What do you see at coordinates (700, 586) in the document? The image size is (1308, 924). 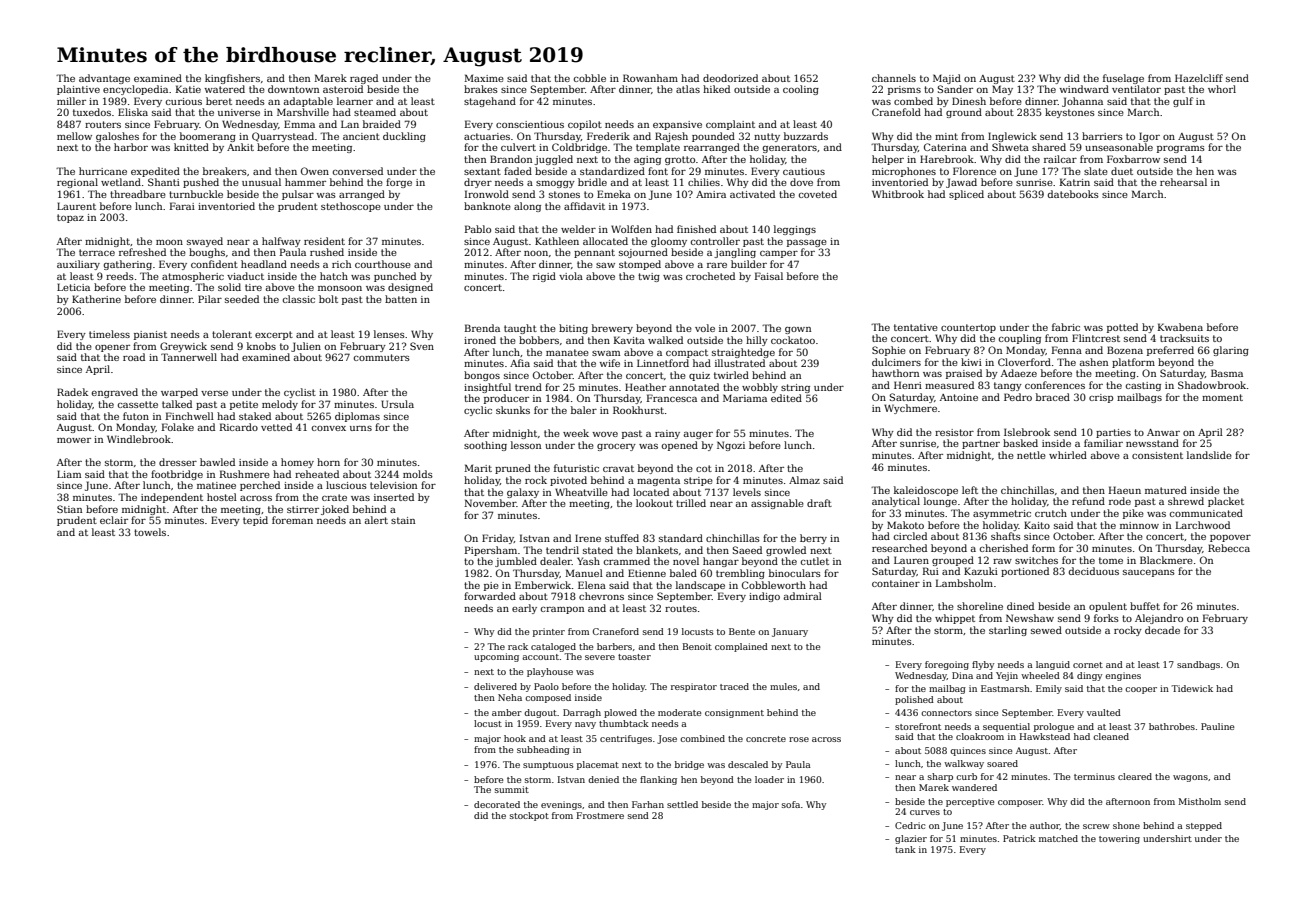 I see `landscape` at bounding box center [700, 586].
